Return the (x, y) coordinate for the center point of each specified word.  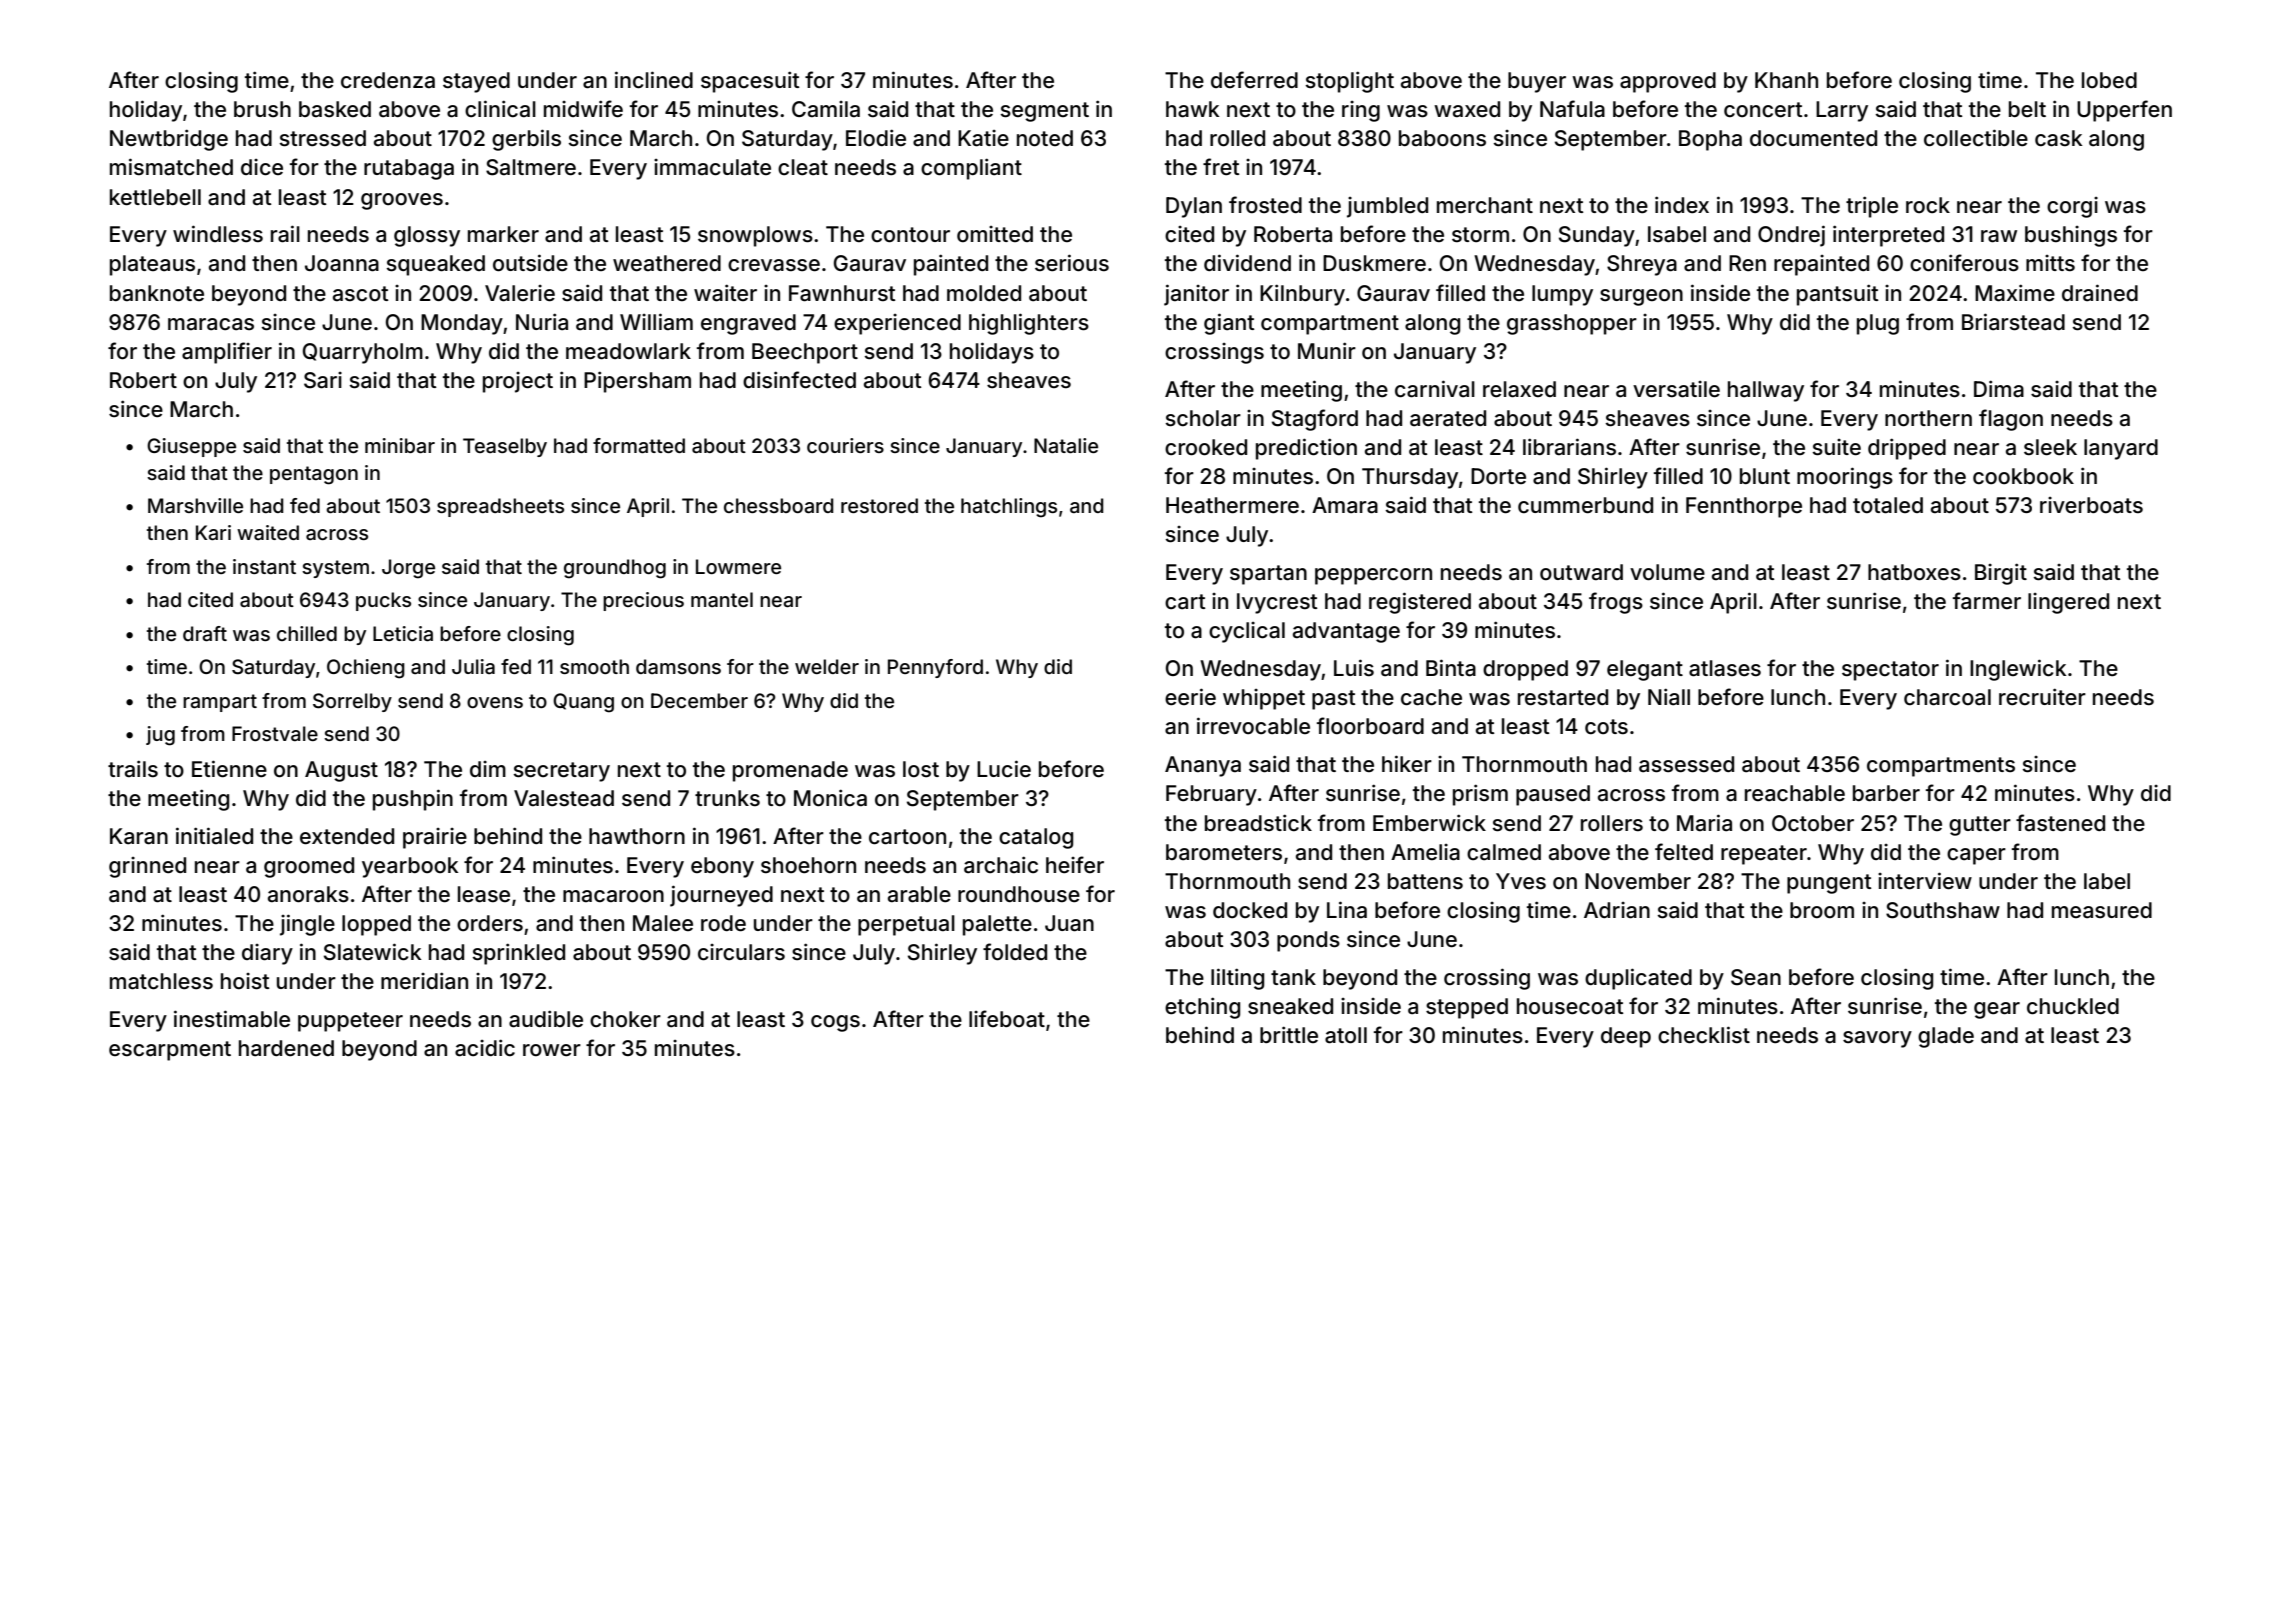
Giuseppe (191, 447)
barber (1886, 793)
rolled (1237, 138)
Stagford (1315, 420)
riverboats (2091, 505)
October (1813, 823)
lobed (2109, 80)
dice (262, 167)
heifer (1075, 865)
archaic (1001, 865)
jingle (307, 925)
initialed (214, 836)
